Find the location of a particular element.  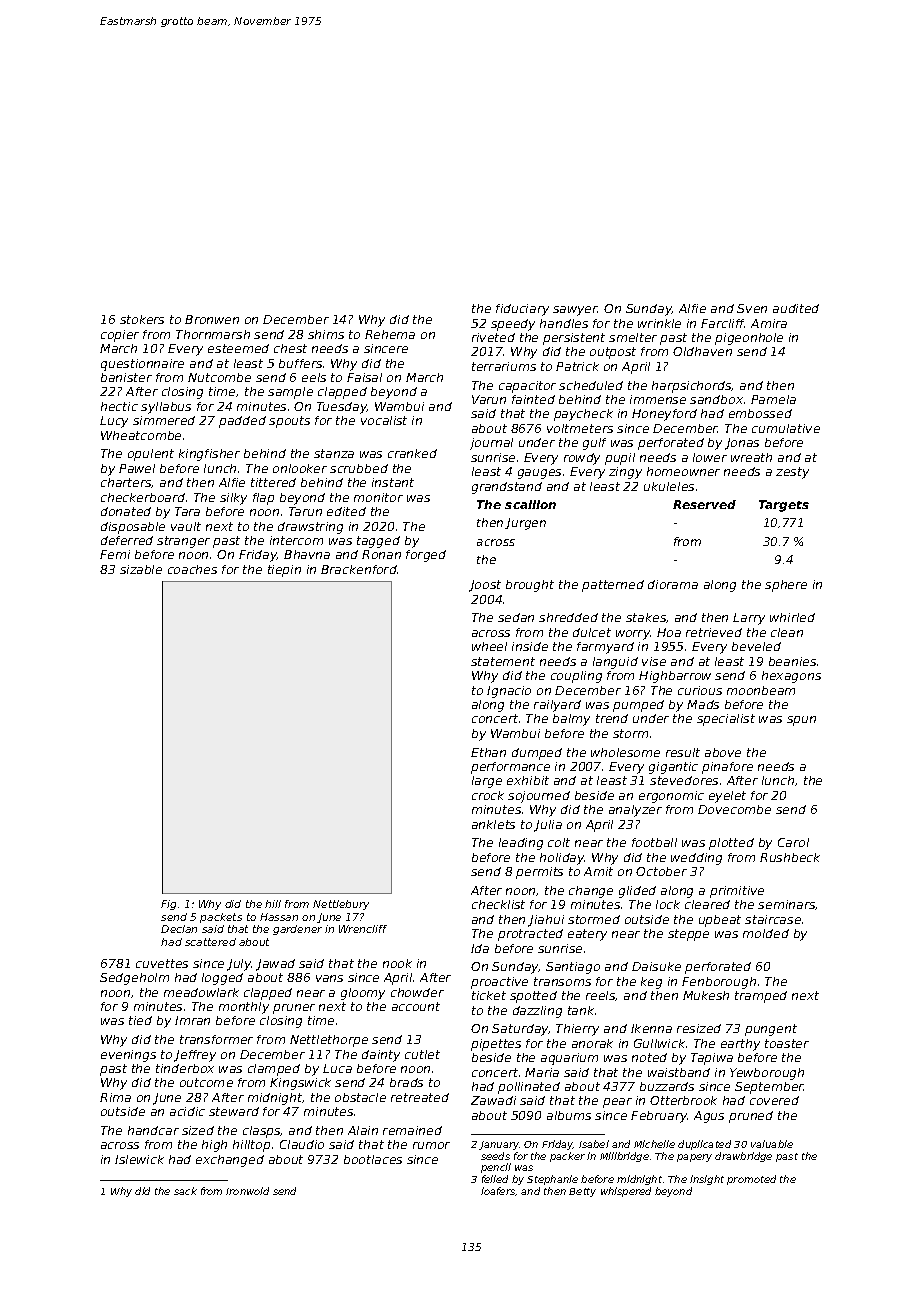

earthy is located at coordinates (740, 1045).
